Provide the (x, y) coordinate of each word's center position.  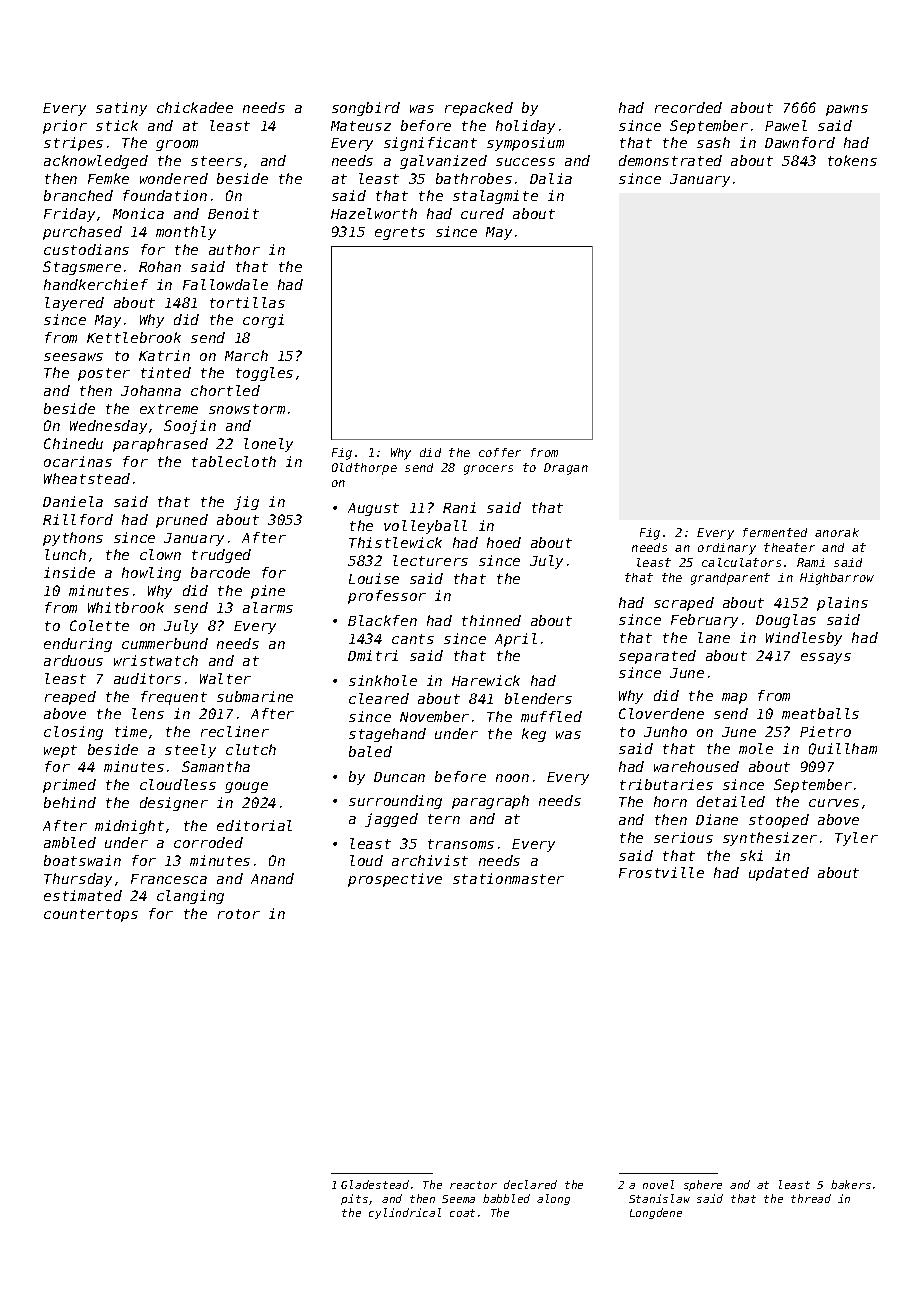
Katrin (164, 355)
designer (174, 804)
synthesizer (770, 839)
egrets (400, 233)
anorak (837, 532)
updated (779, 874)
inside (69, 572)
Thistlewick (395, 542)
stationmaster (508, 878)
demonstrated (670, 160)
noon (512, 778)
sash (713, 142)
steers (216, 161)
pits (354, 1199)
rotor (239, 914)
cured (482, 213)
